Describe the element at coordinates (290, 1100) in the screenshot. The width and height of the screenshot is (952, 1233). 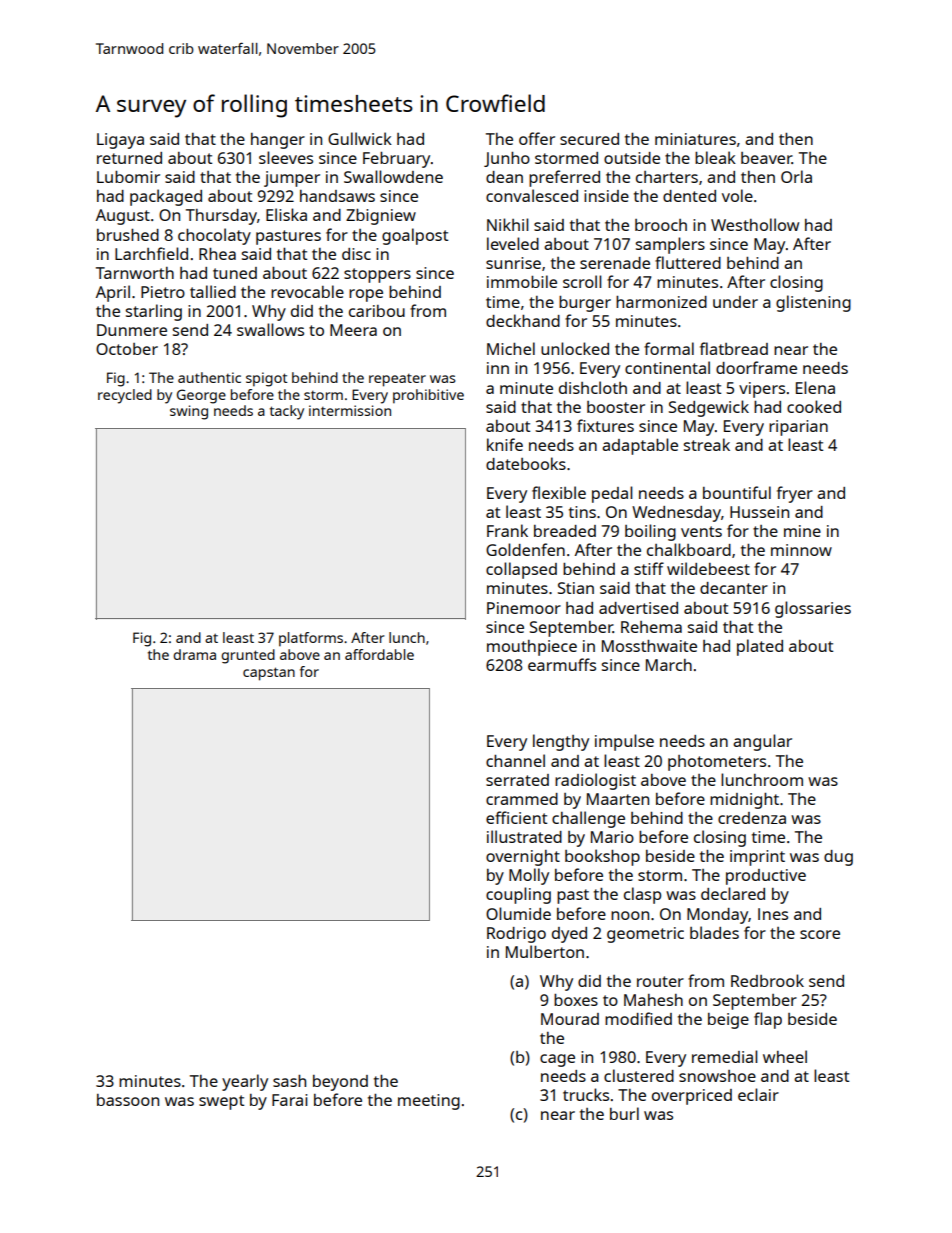
I see `Farai` at that location.
